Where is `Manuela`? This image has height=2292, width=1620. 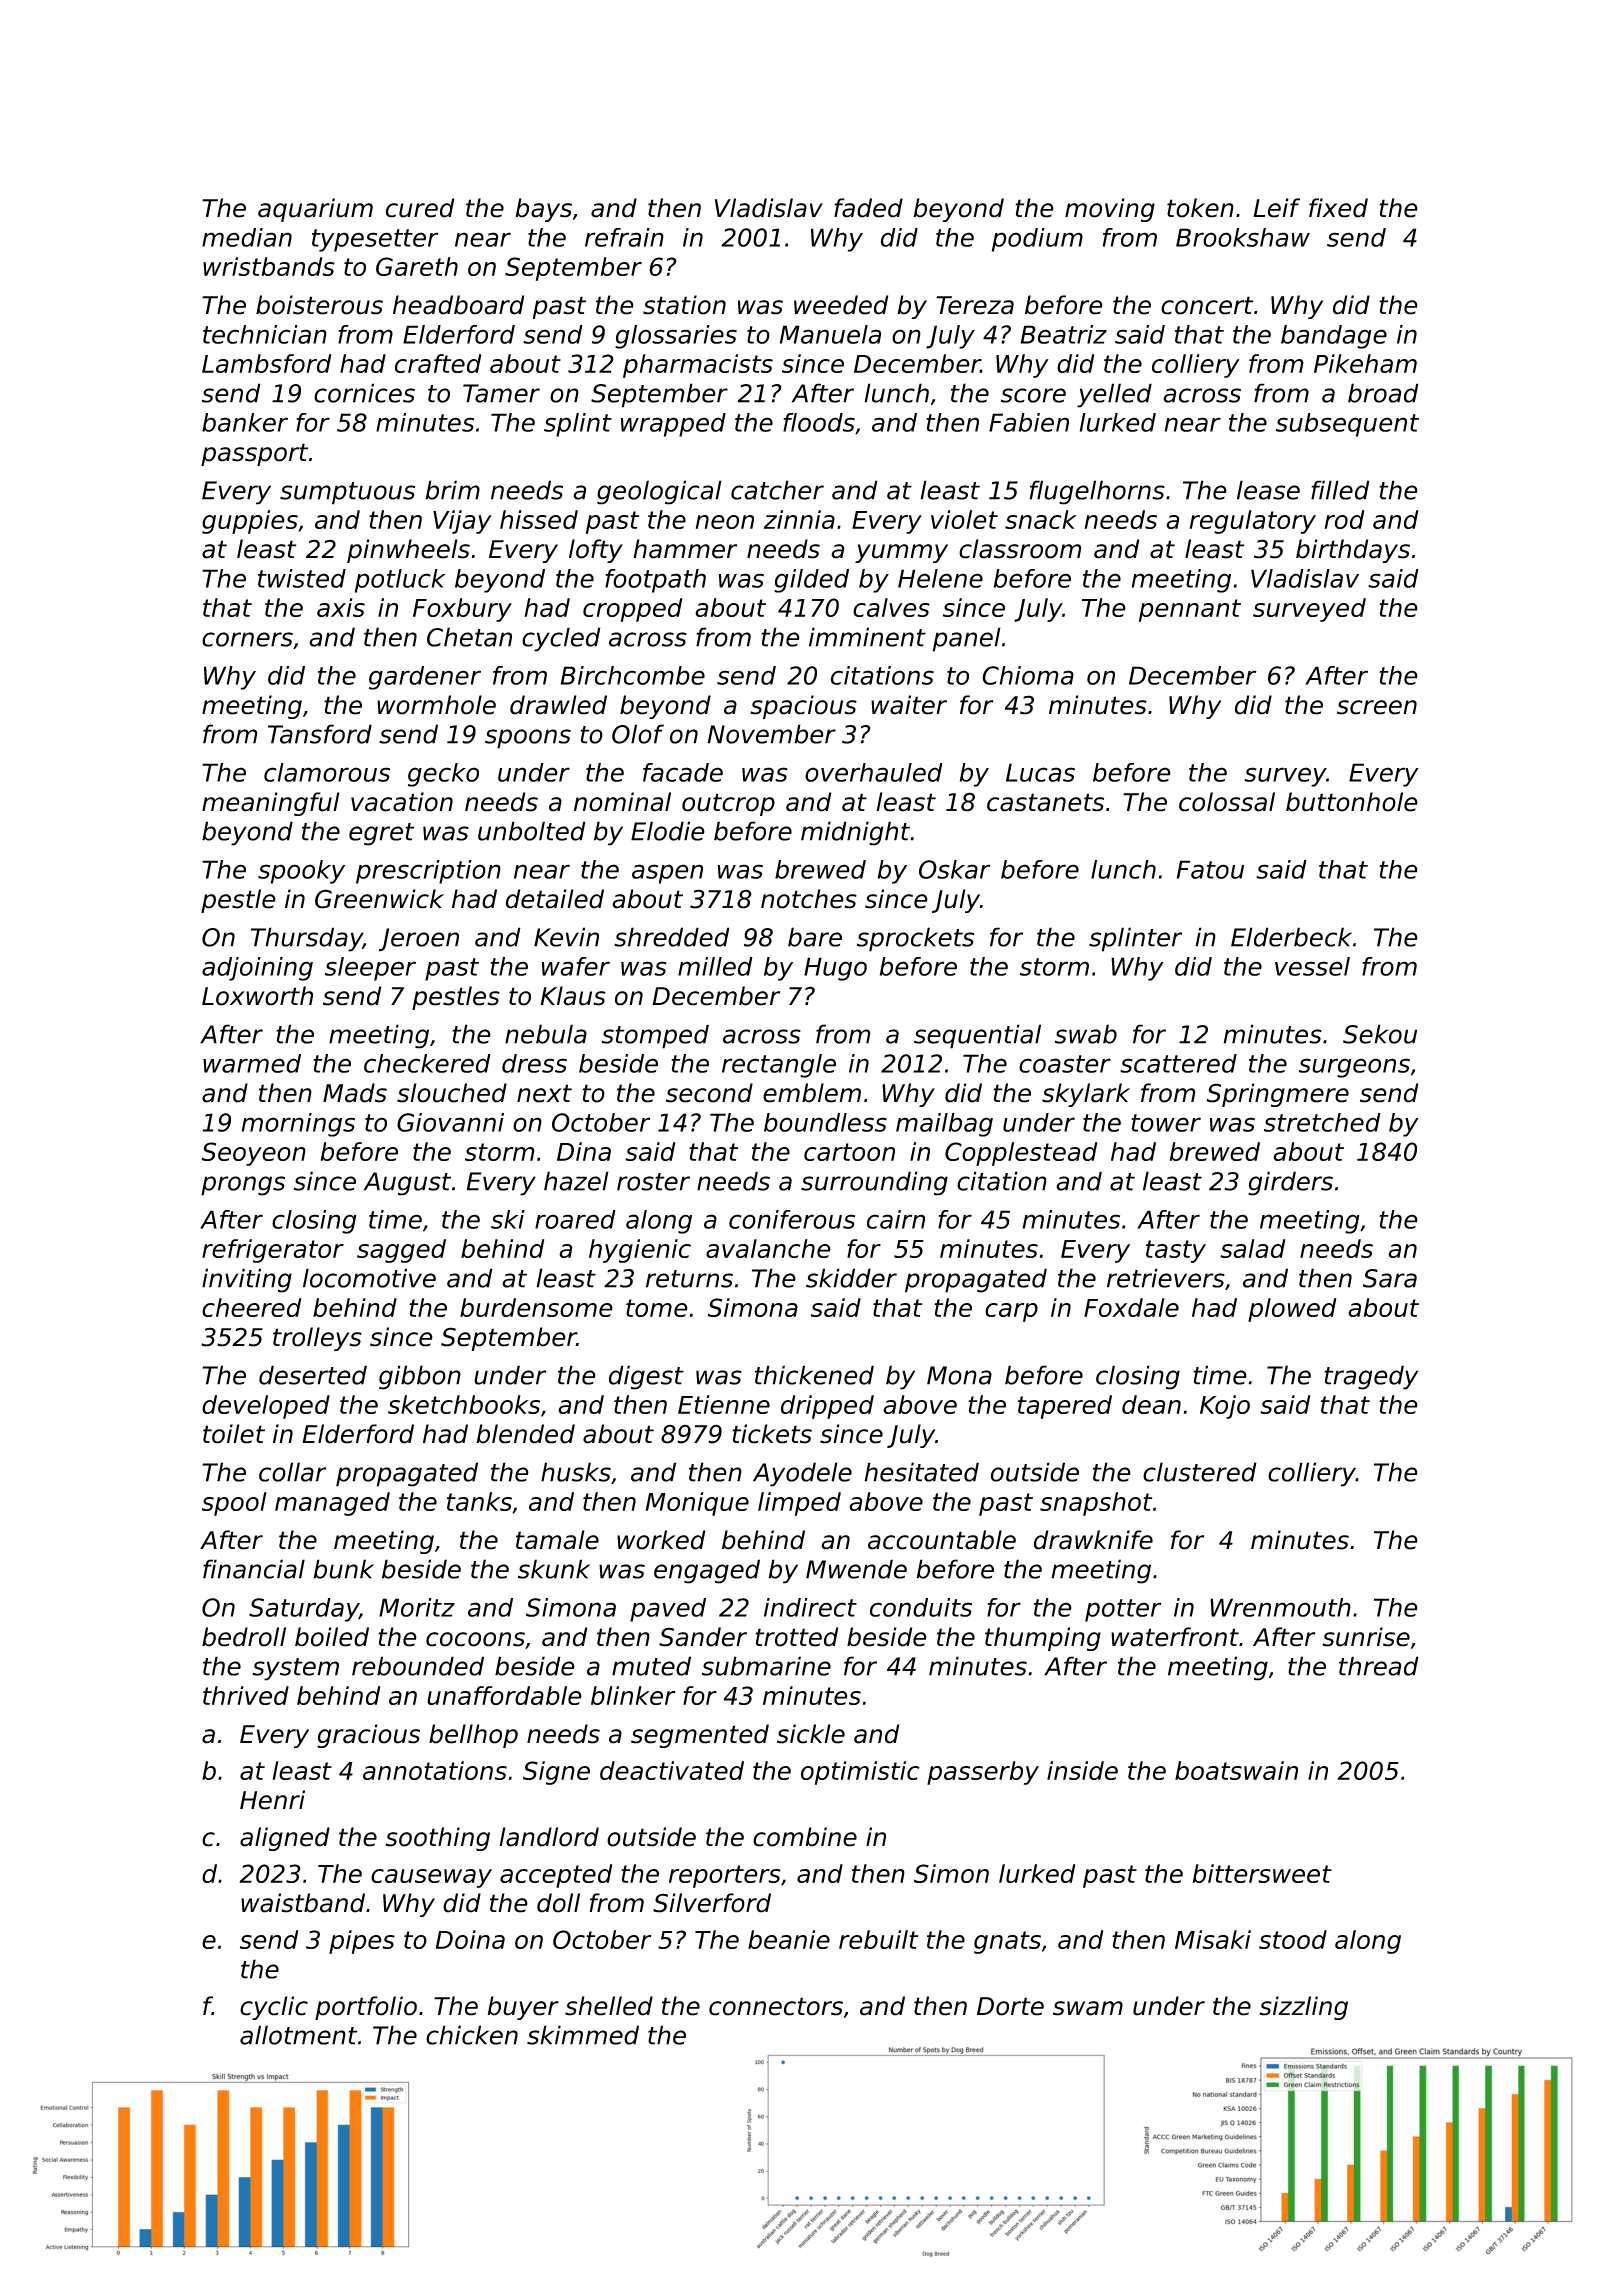 Manuela is located at coordinates (830, 334).
